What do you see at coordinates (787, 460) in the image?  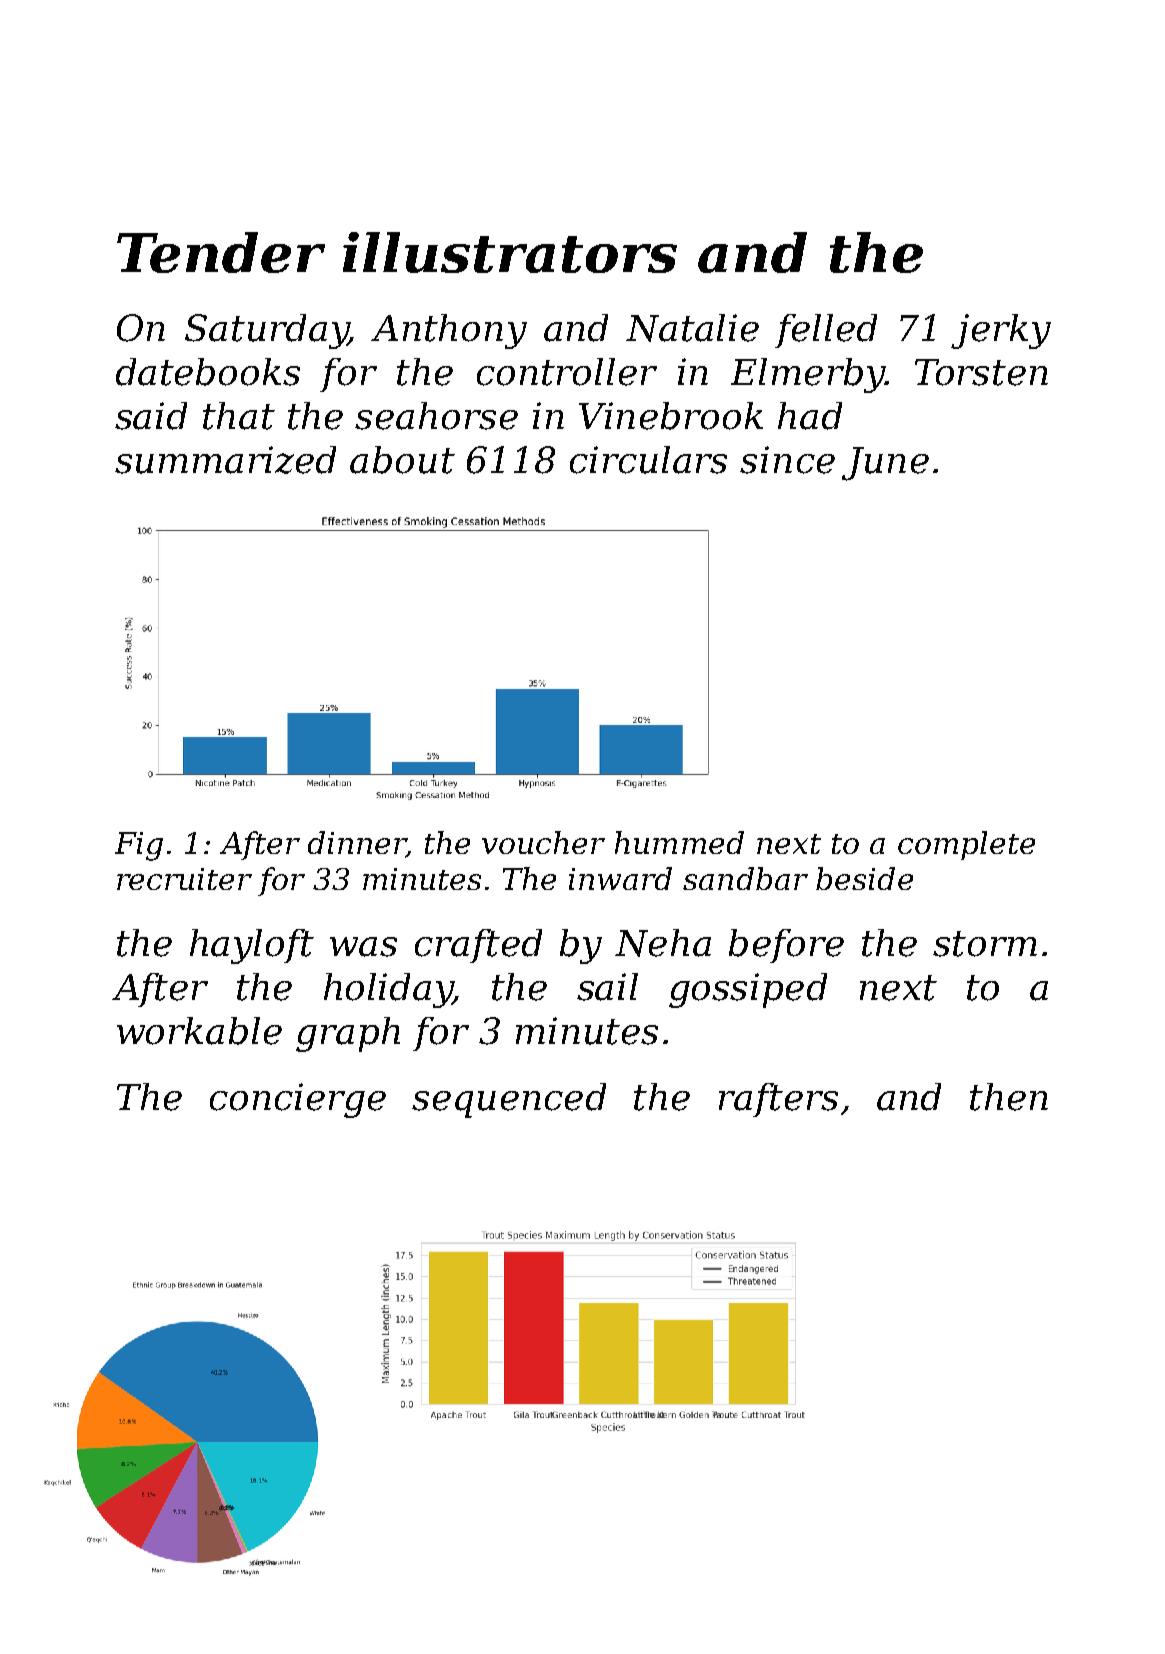 I see `since` at bounding box center [787, 460].
